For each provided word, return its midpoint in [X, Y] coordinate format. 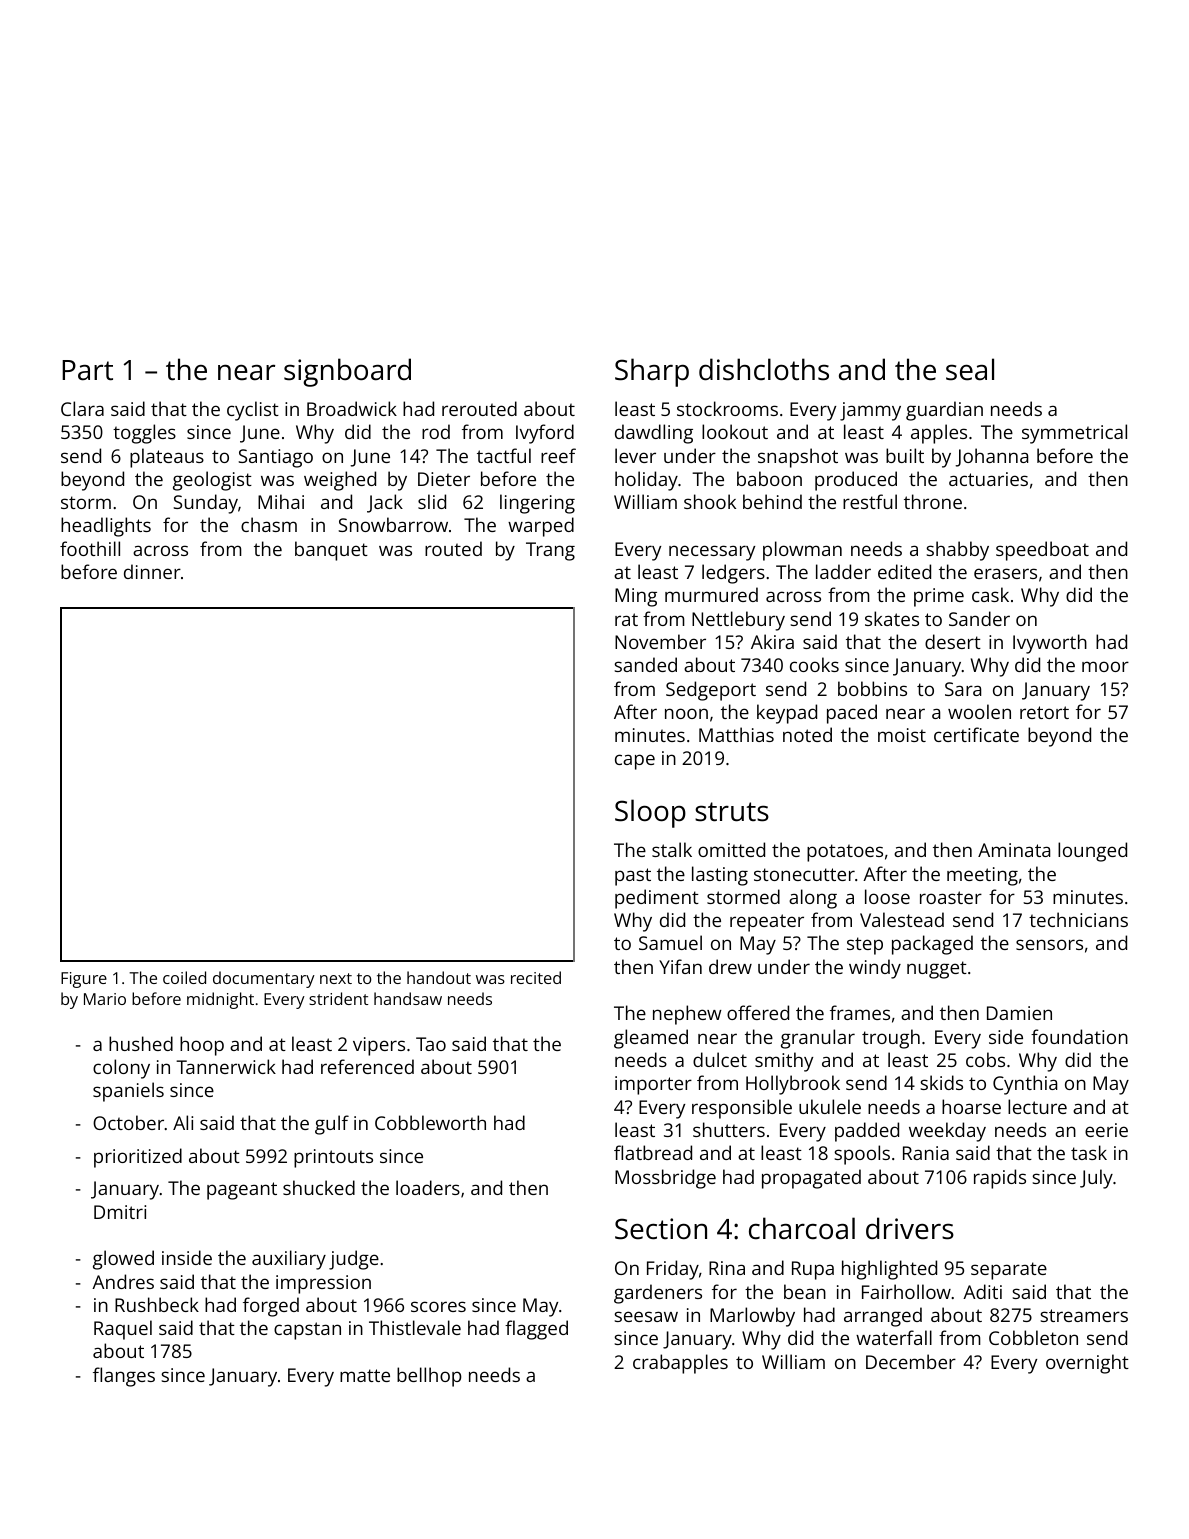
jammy [870, 411]
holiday [646, 481]
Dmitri [120, 1212]
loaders [428, 1187]
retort [1044, 712]
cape [635, 762]
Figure [84, 980]
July [1096, 1179]
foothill [90, 548]
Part [87, 370]
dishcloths [764, 369]
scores [438, 1306]
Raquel [123, 1330]
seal [970, 369]
